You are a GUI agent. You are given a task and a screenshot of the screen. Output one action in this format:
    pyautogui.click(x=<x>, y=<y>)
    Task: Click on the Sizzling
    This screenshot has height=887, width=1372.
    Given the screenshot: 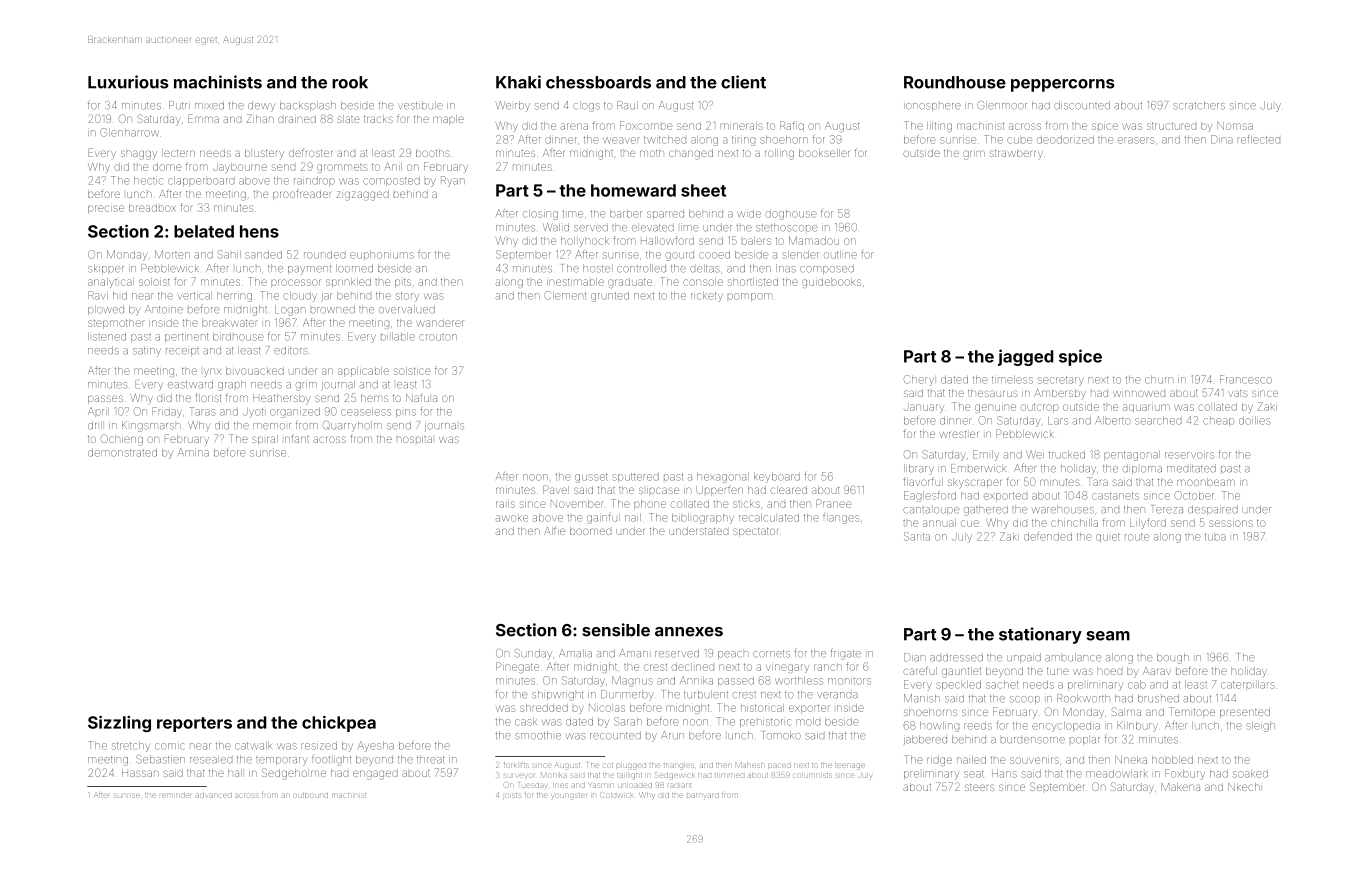 What is the action you would take?
    pyautogui.click(x=119, y=724)
